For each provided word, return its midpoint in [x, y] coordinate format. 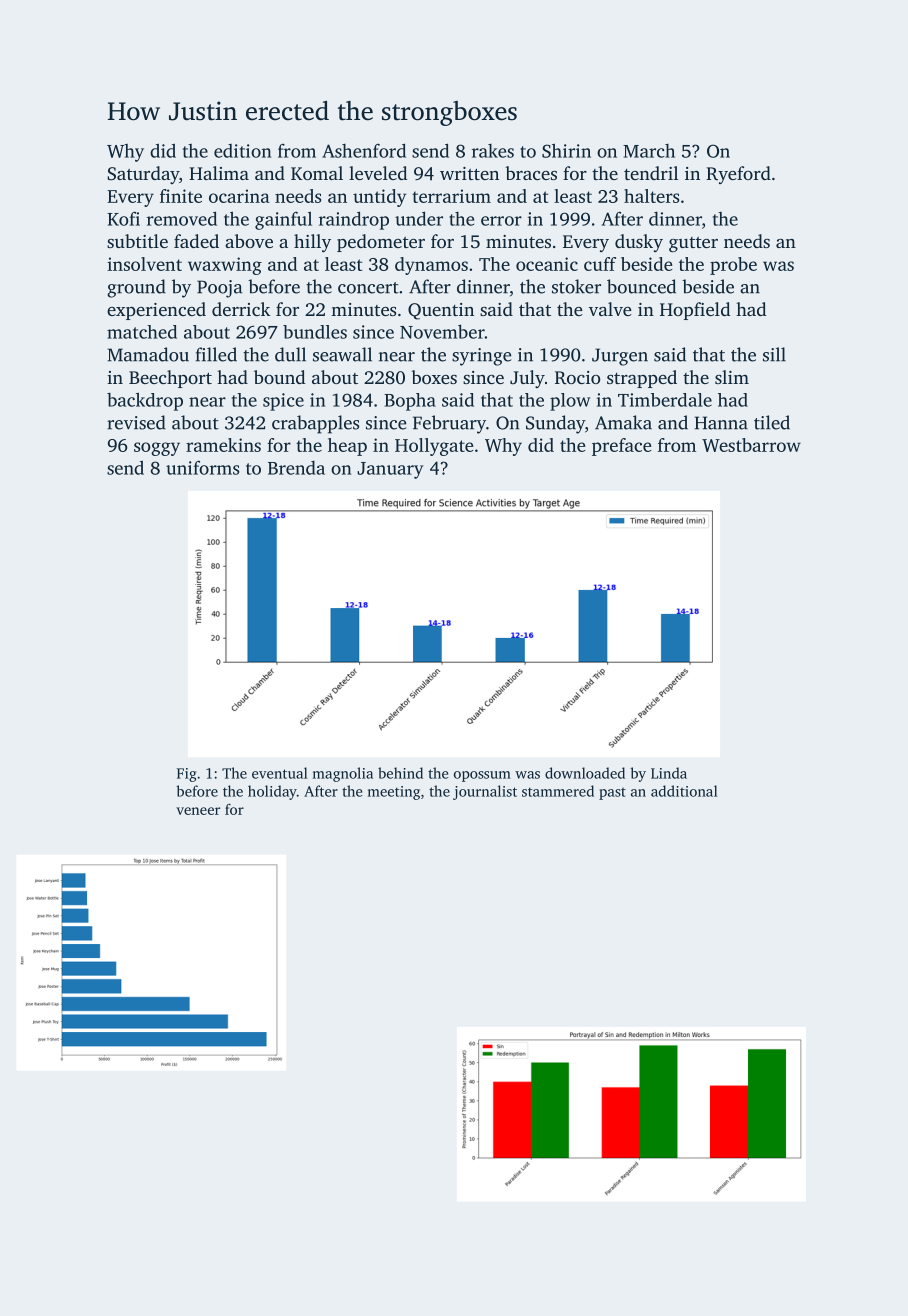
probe [733, 266]
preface [621, 447]
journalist [485, 792]
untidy [379, 198]
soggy [157, 449]
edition [242, 151]
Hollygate [434, 447]
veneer [198, 811]
